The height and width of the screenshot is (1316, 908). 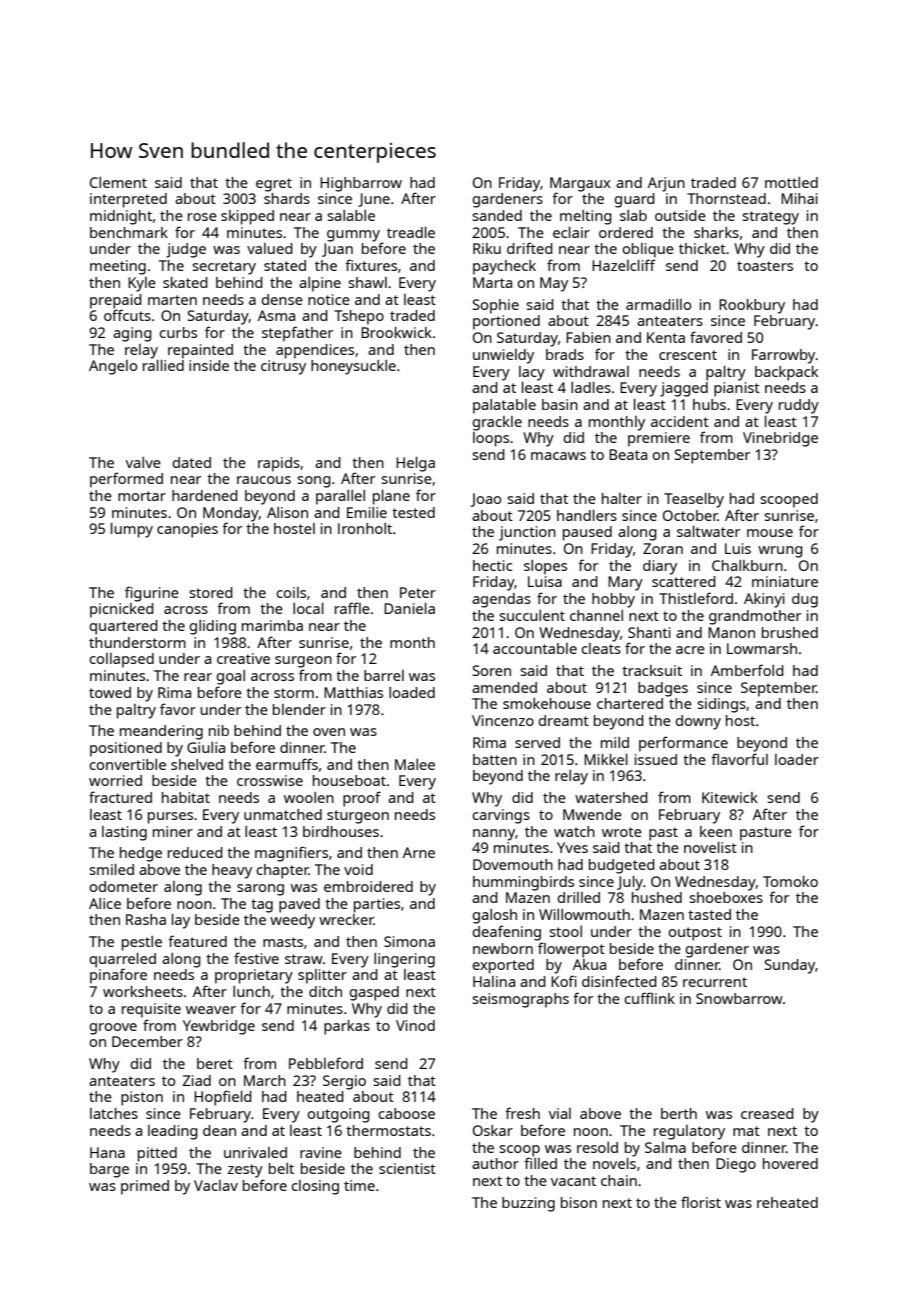 What do you see at coordinates (790, 1163) in the screenshot?
I see `hovered` at bounding box center [790, 1163].
